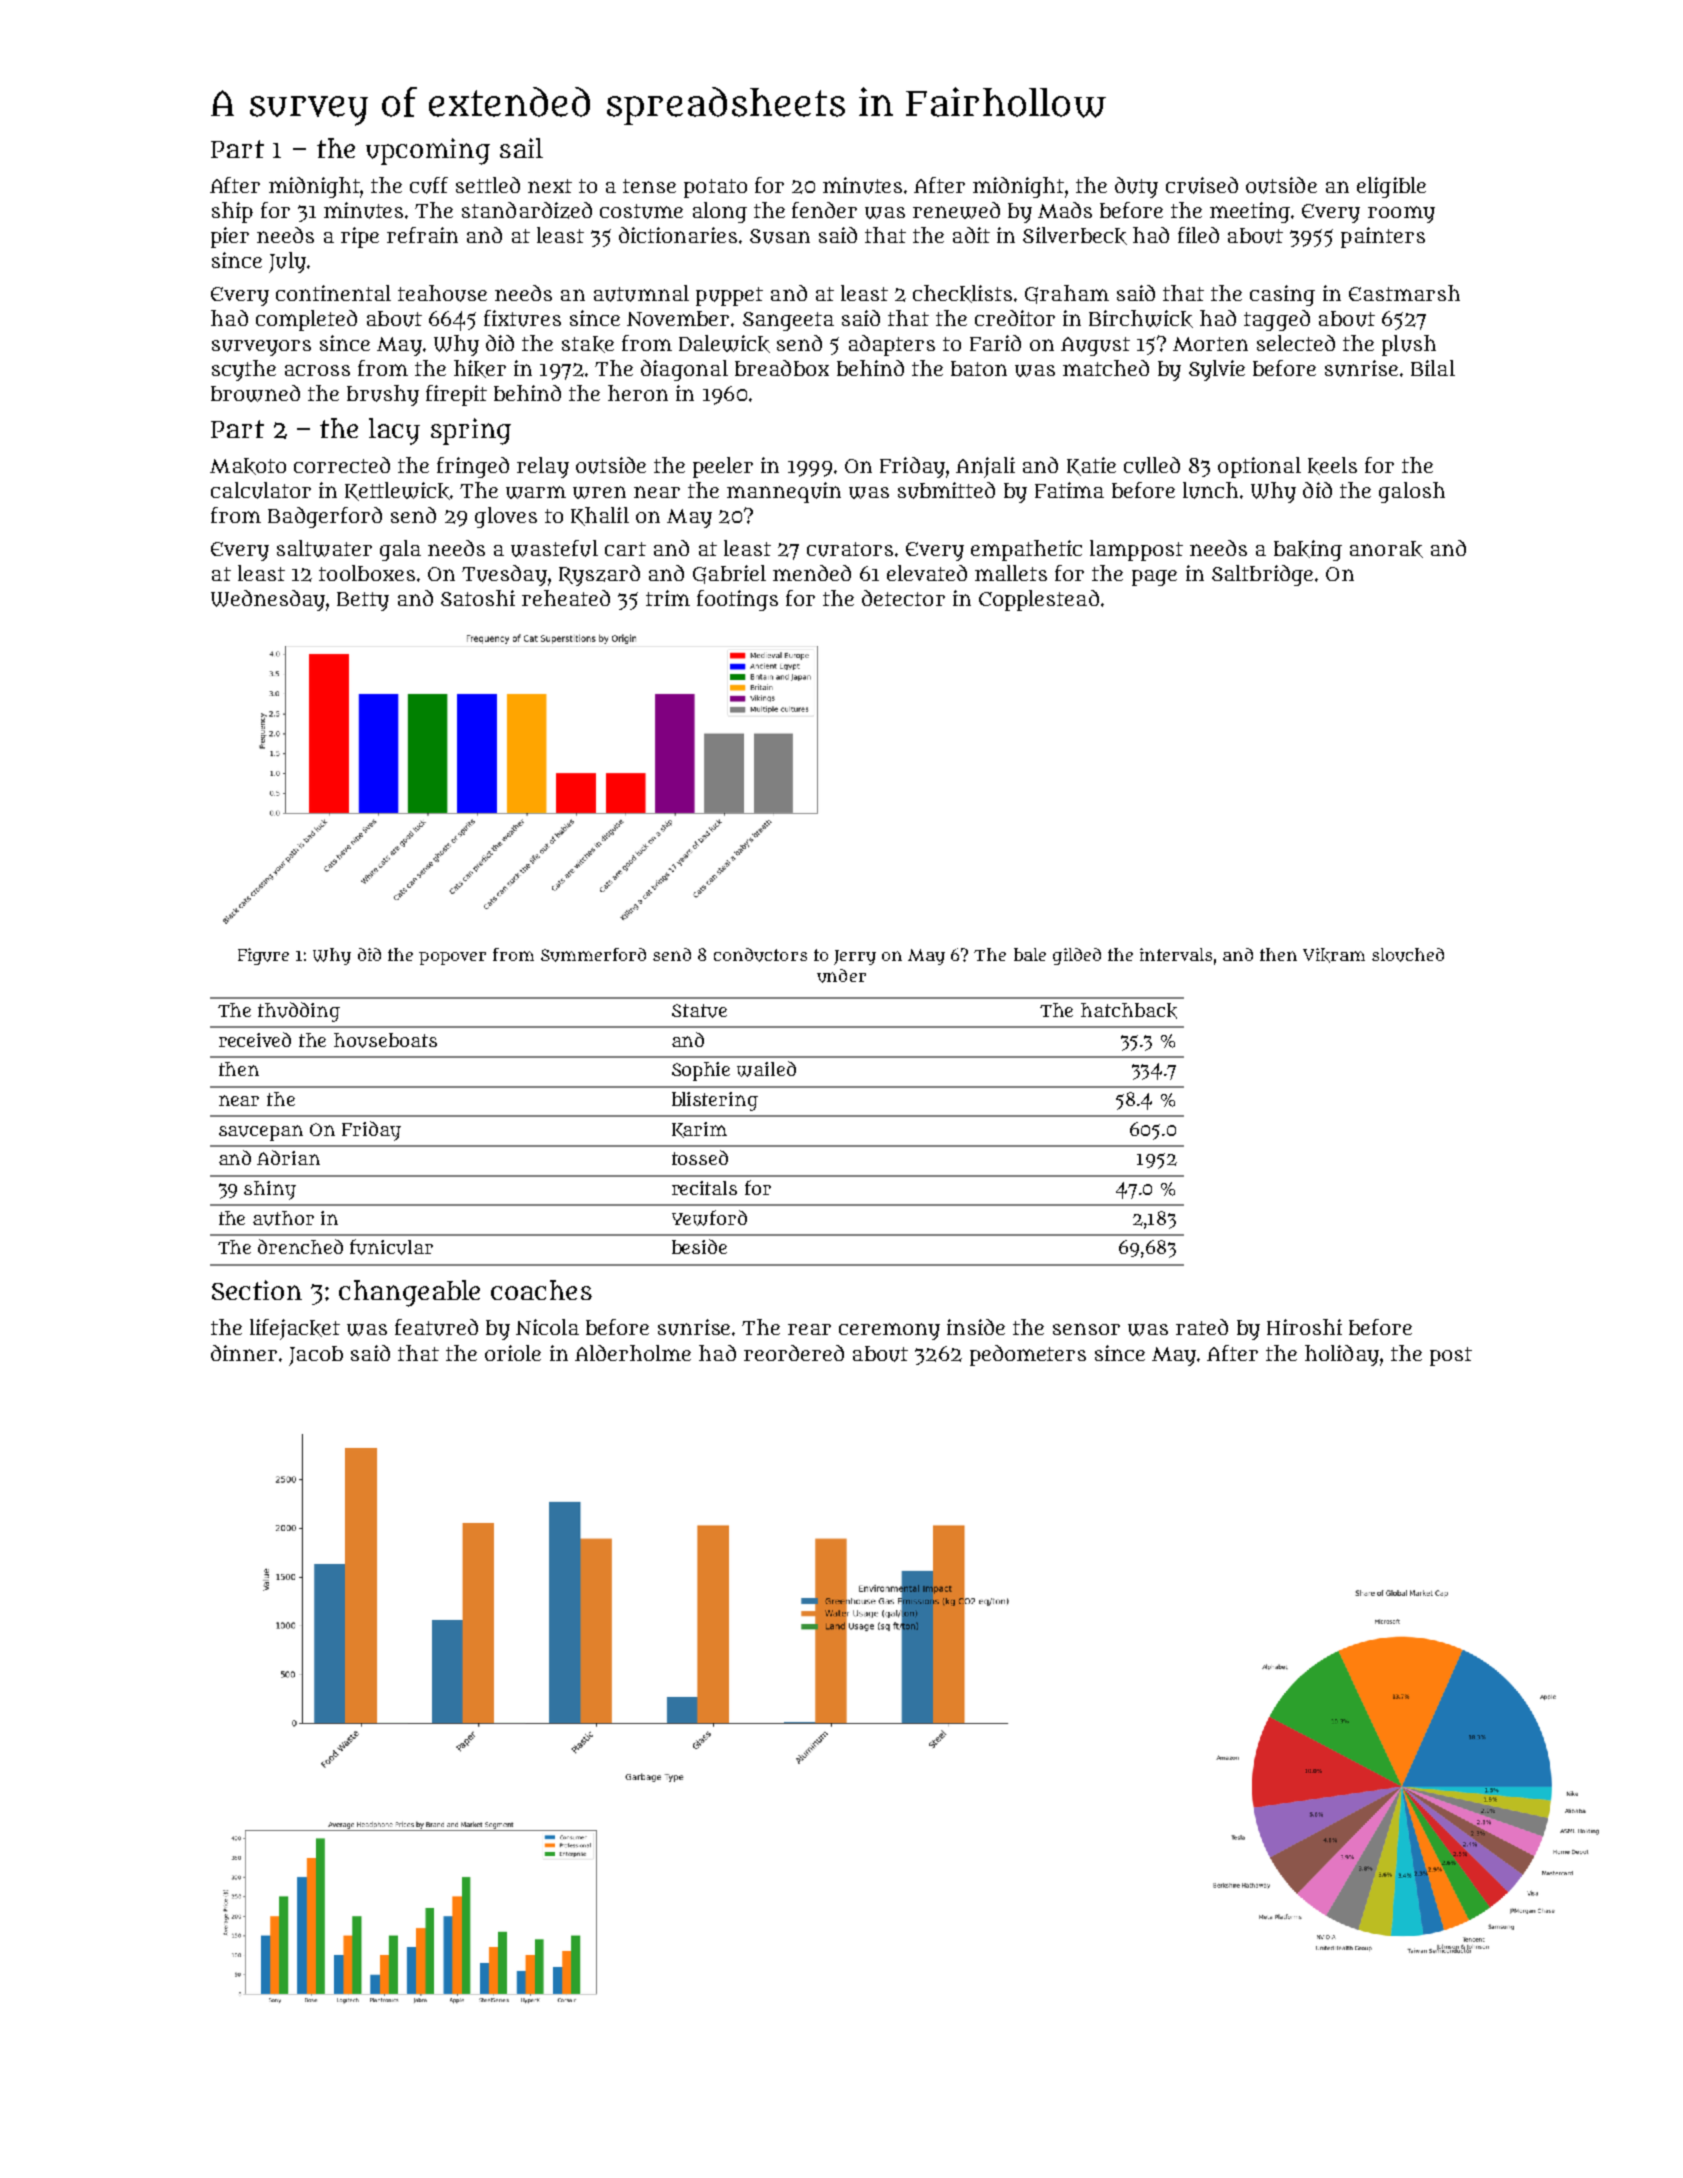  Describe the element at coordinates (633, 1353) in the screenshot. I see `Alderholme` at that location.
